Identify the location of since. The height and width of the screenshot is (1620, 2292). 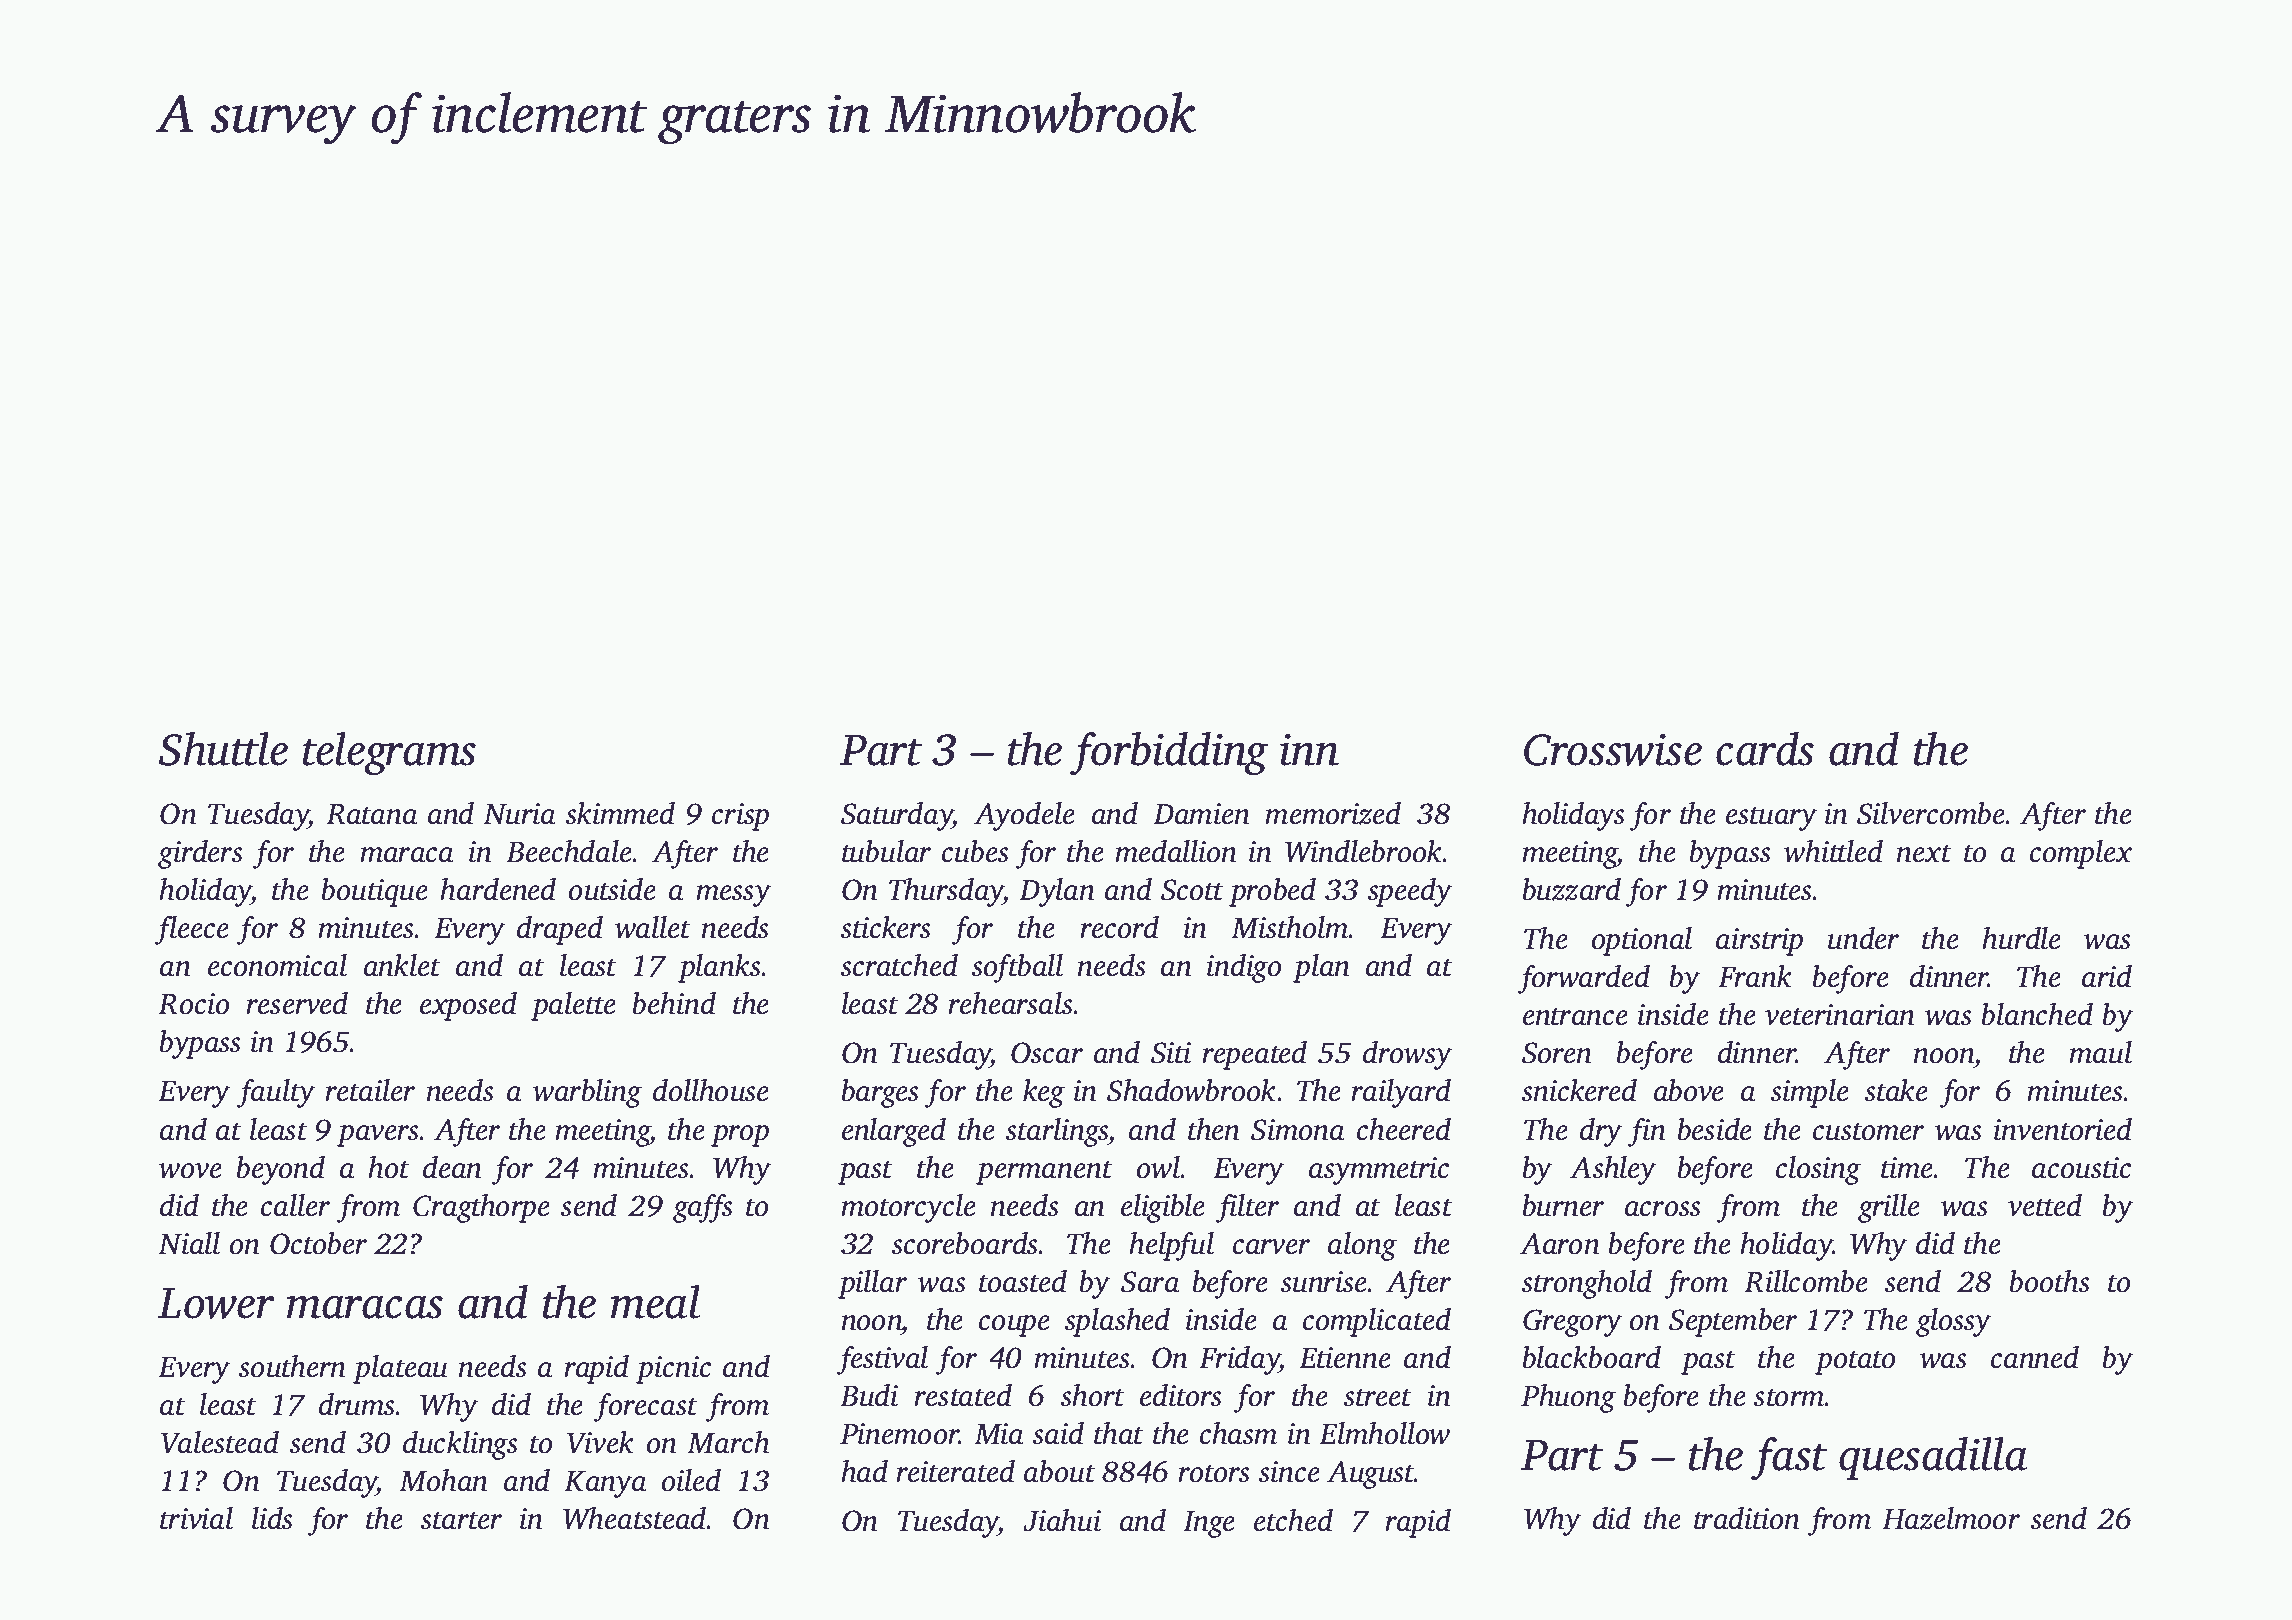
(1289, 1472).
